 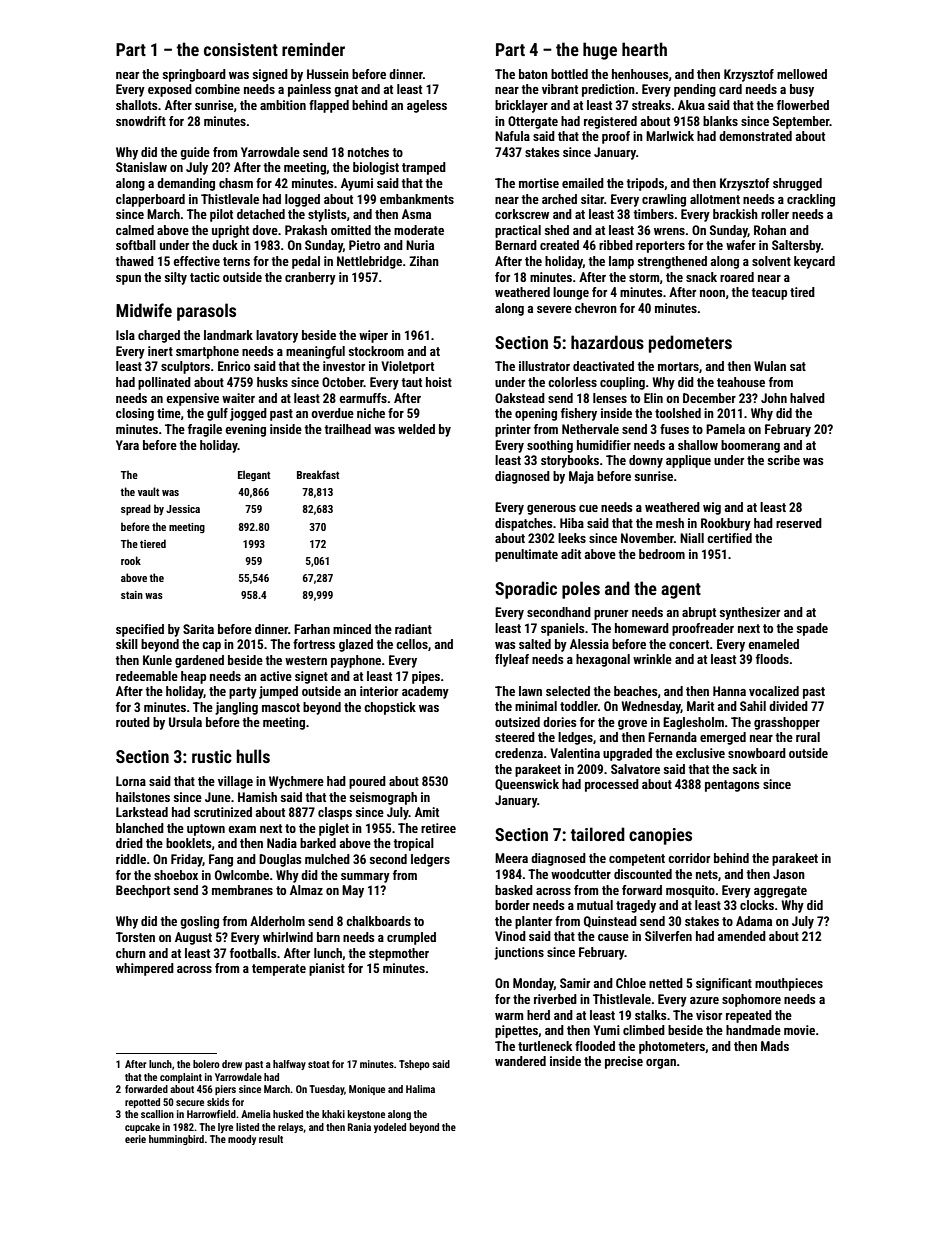 What do you see at coordinates (554, 309) in the image?
I see `severe` at bounding box center [554, 309].
